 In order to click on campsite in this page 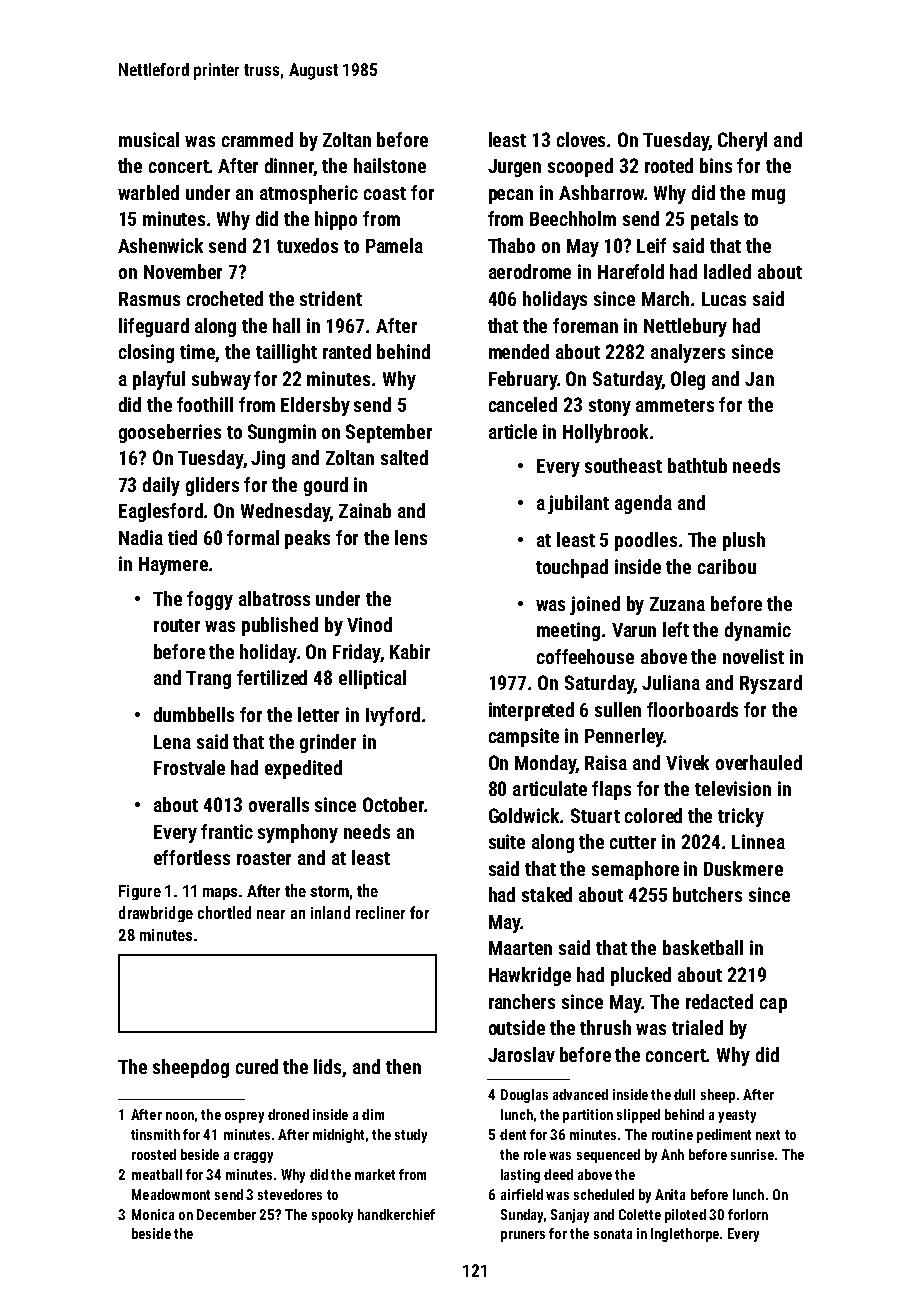, I will do `click(524, 737)`.
